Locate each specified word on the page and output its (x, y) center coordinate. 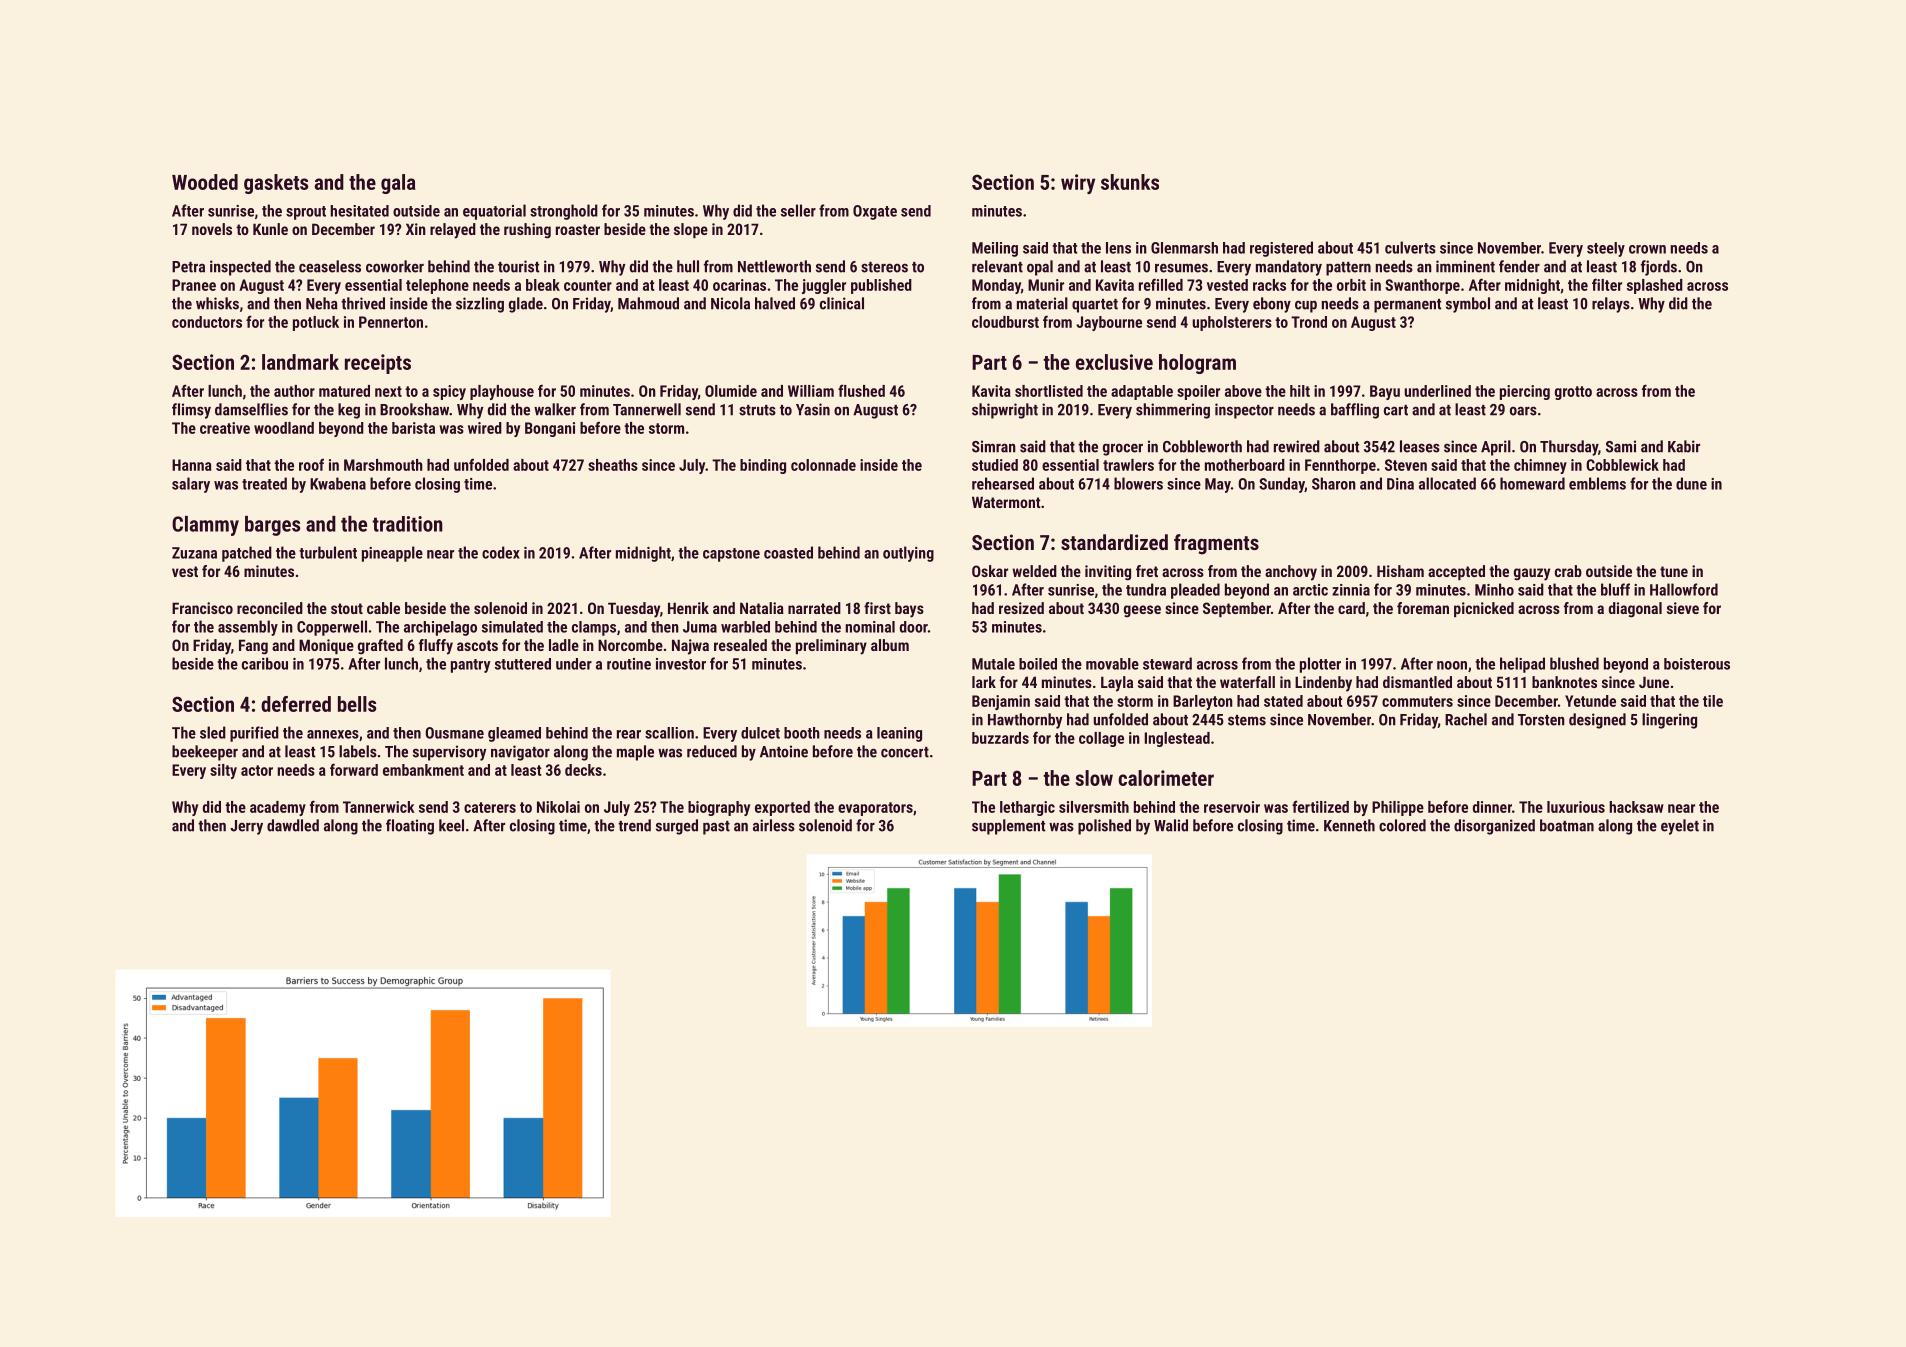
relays (1611, 305)
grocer (1123, 449)
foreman (1423, 608)
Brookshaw (414, 409)
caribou (265, 663)
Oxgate (875, 212)
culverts (1410, 247)
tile (1713, 701)
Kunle (270, 229)
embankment (423, 770)
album (890, 645)
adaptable (1142, 392)
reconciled (270, 608)
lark (984, 682)
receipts (378, 364)
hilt (1300, 391)
